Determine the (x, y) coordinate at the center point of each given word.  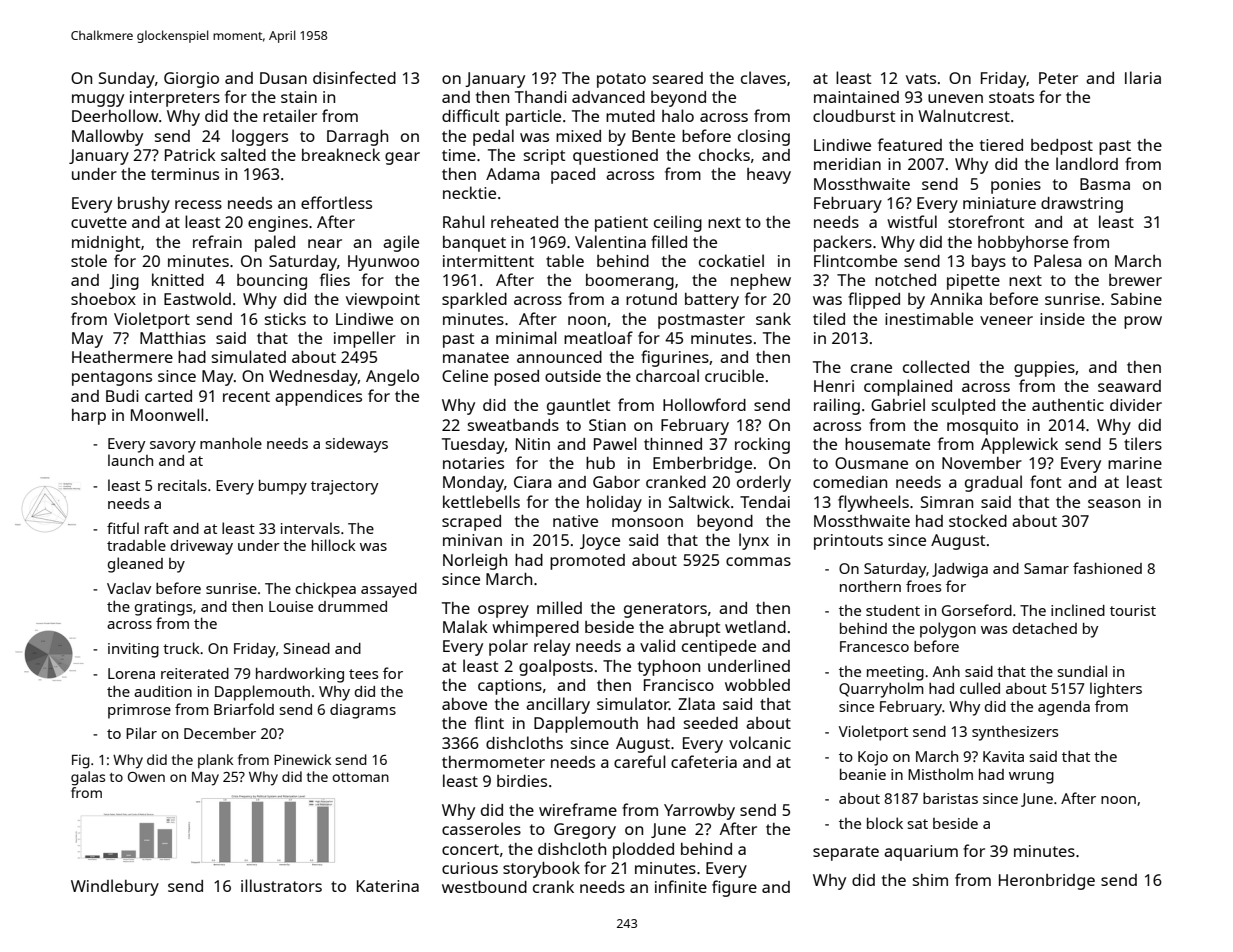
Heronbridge (1047, 882)
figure (734, 888)
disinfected (354, 77)
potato (621, 80)
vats (921, 78)
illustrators (281, 885)
